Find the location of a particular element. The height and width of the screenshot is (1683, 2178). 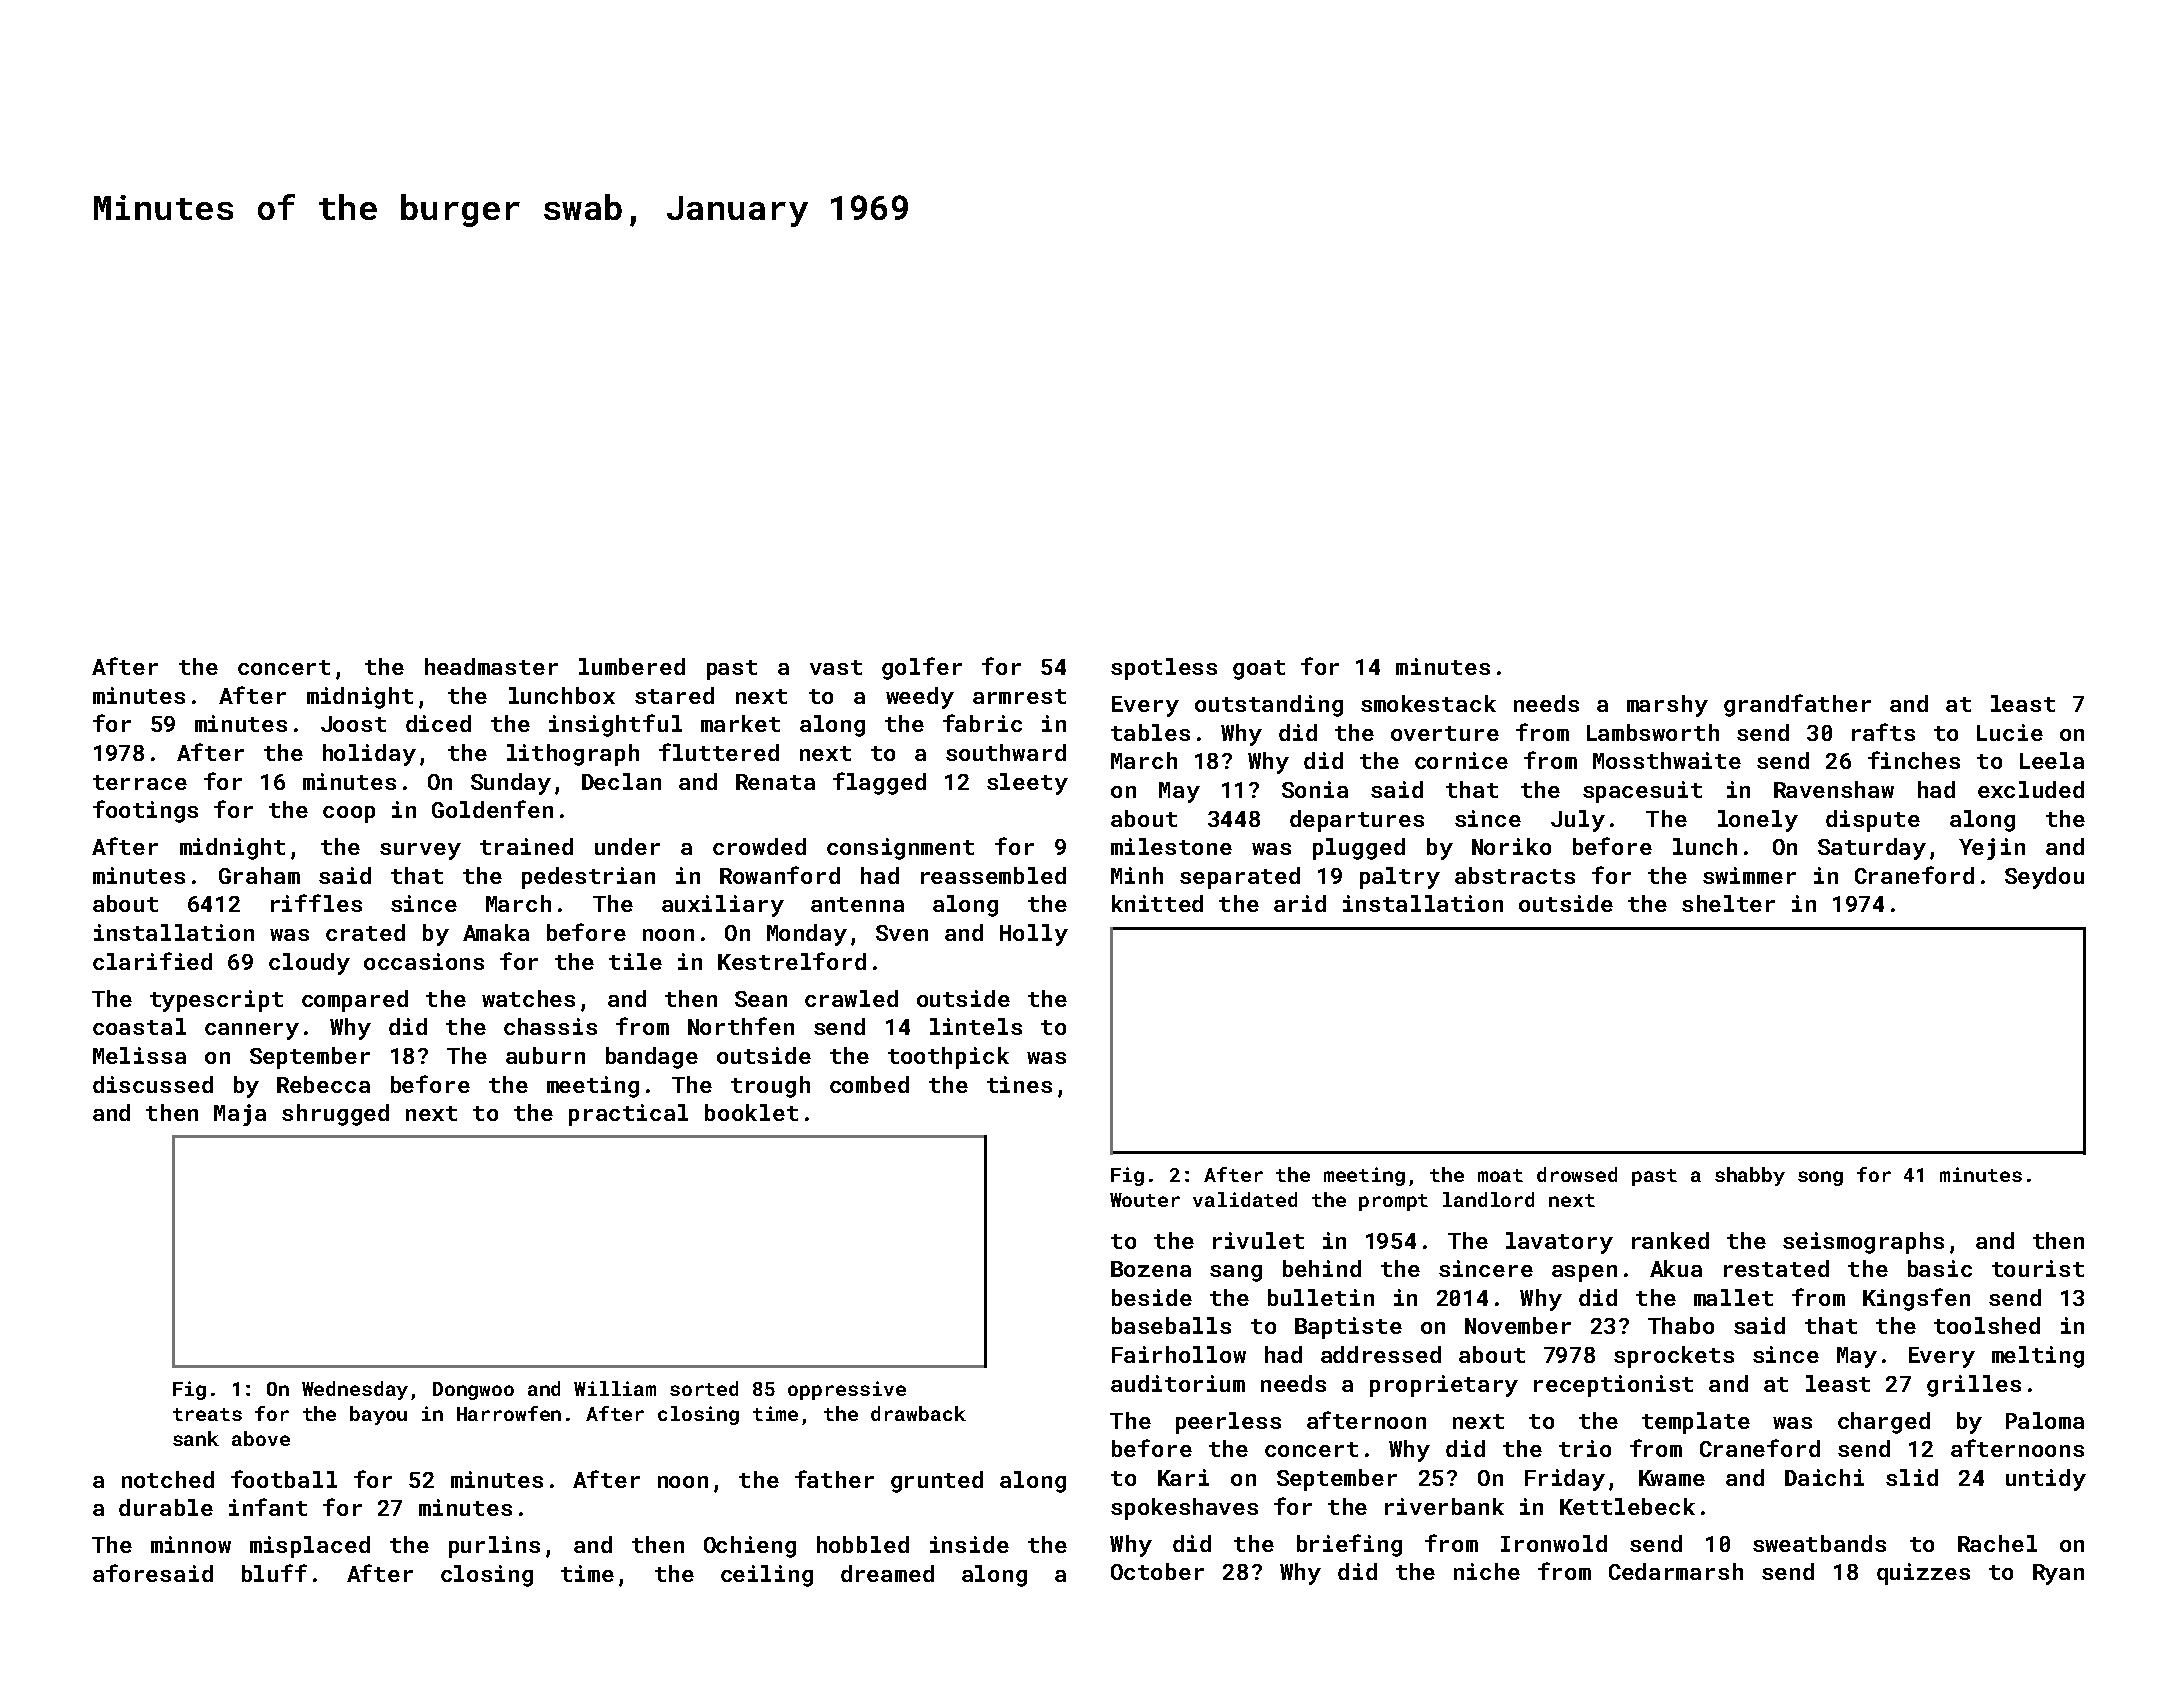

drawback is located at coordinates (918, 1413).
